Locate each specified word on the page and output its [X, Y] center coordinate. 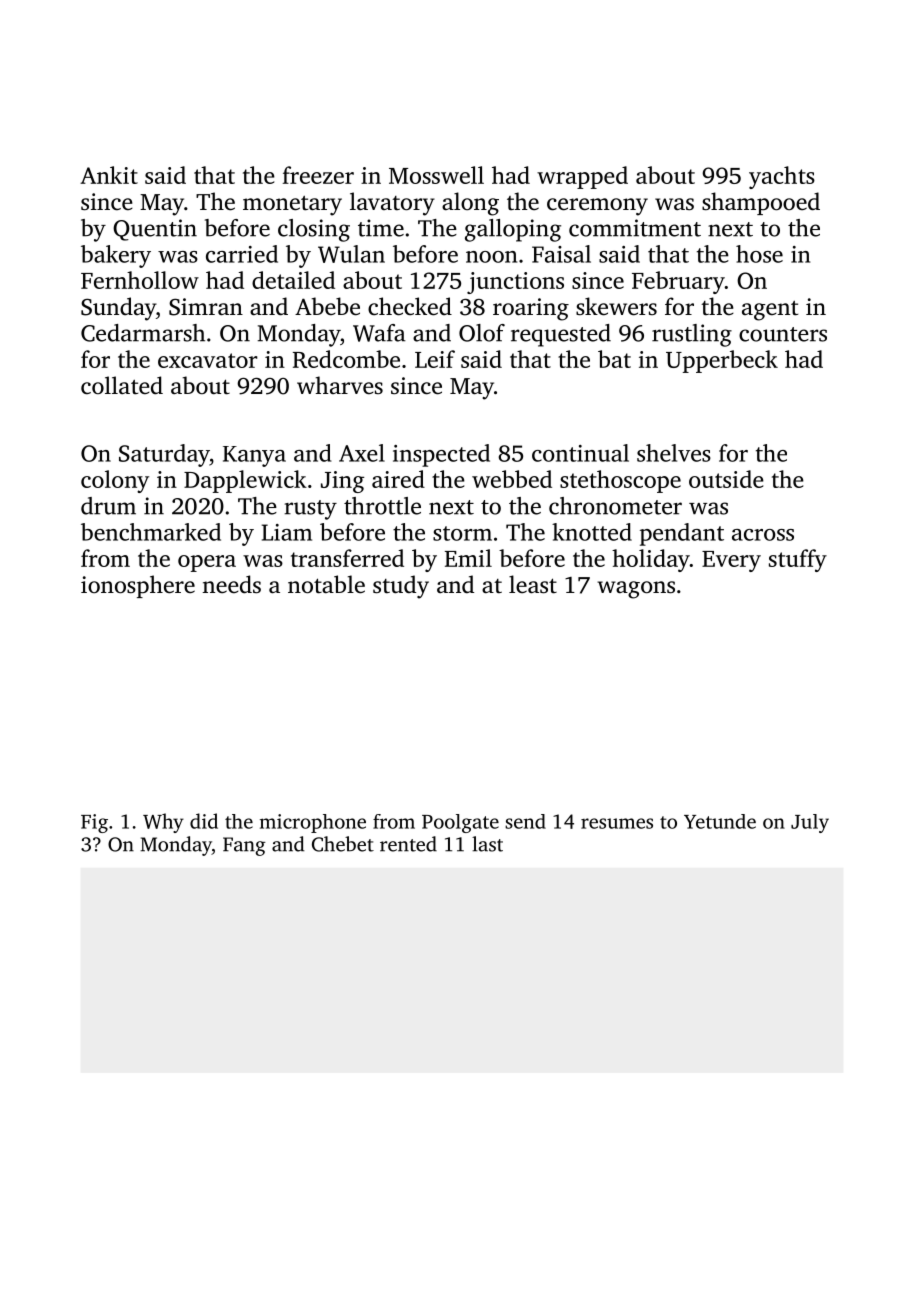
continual [580, 453]
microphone [313, 823]
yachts [782, 177]
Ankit [109, 175]
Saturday [164, 455]
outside [726, 479]
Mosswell [436, 175]
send [525, 821]
